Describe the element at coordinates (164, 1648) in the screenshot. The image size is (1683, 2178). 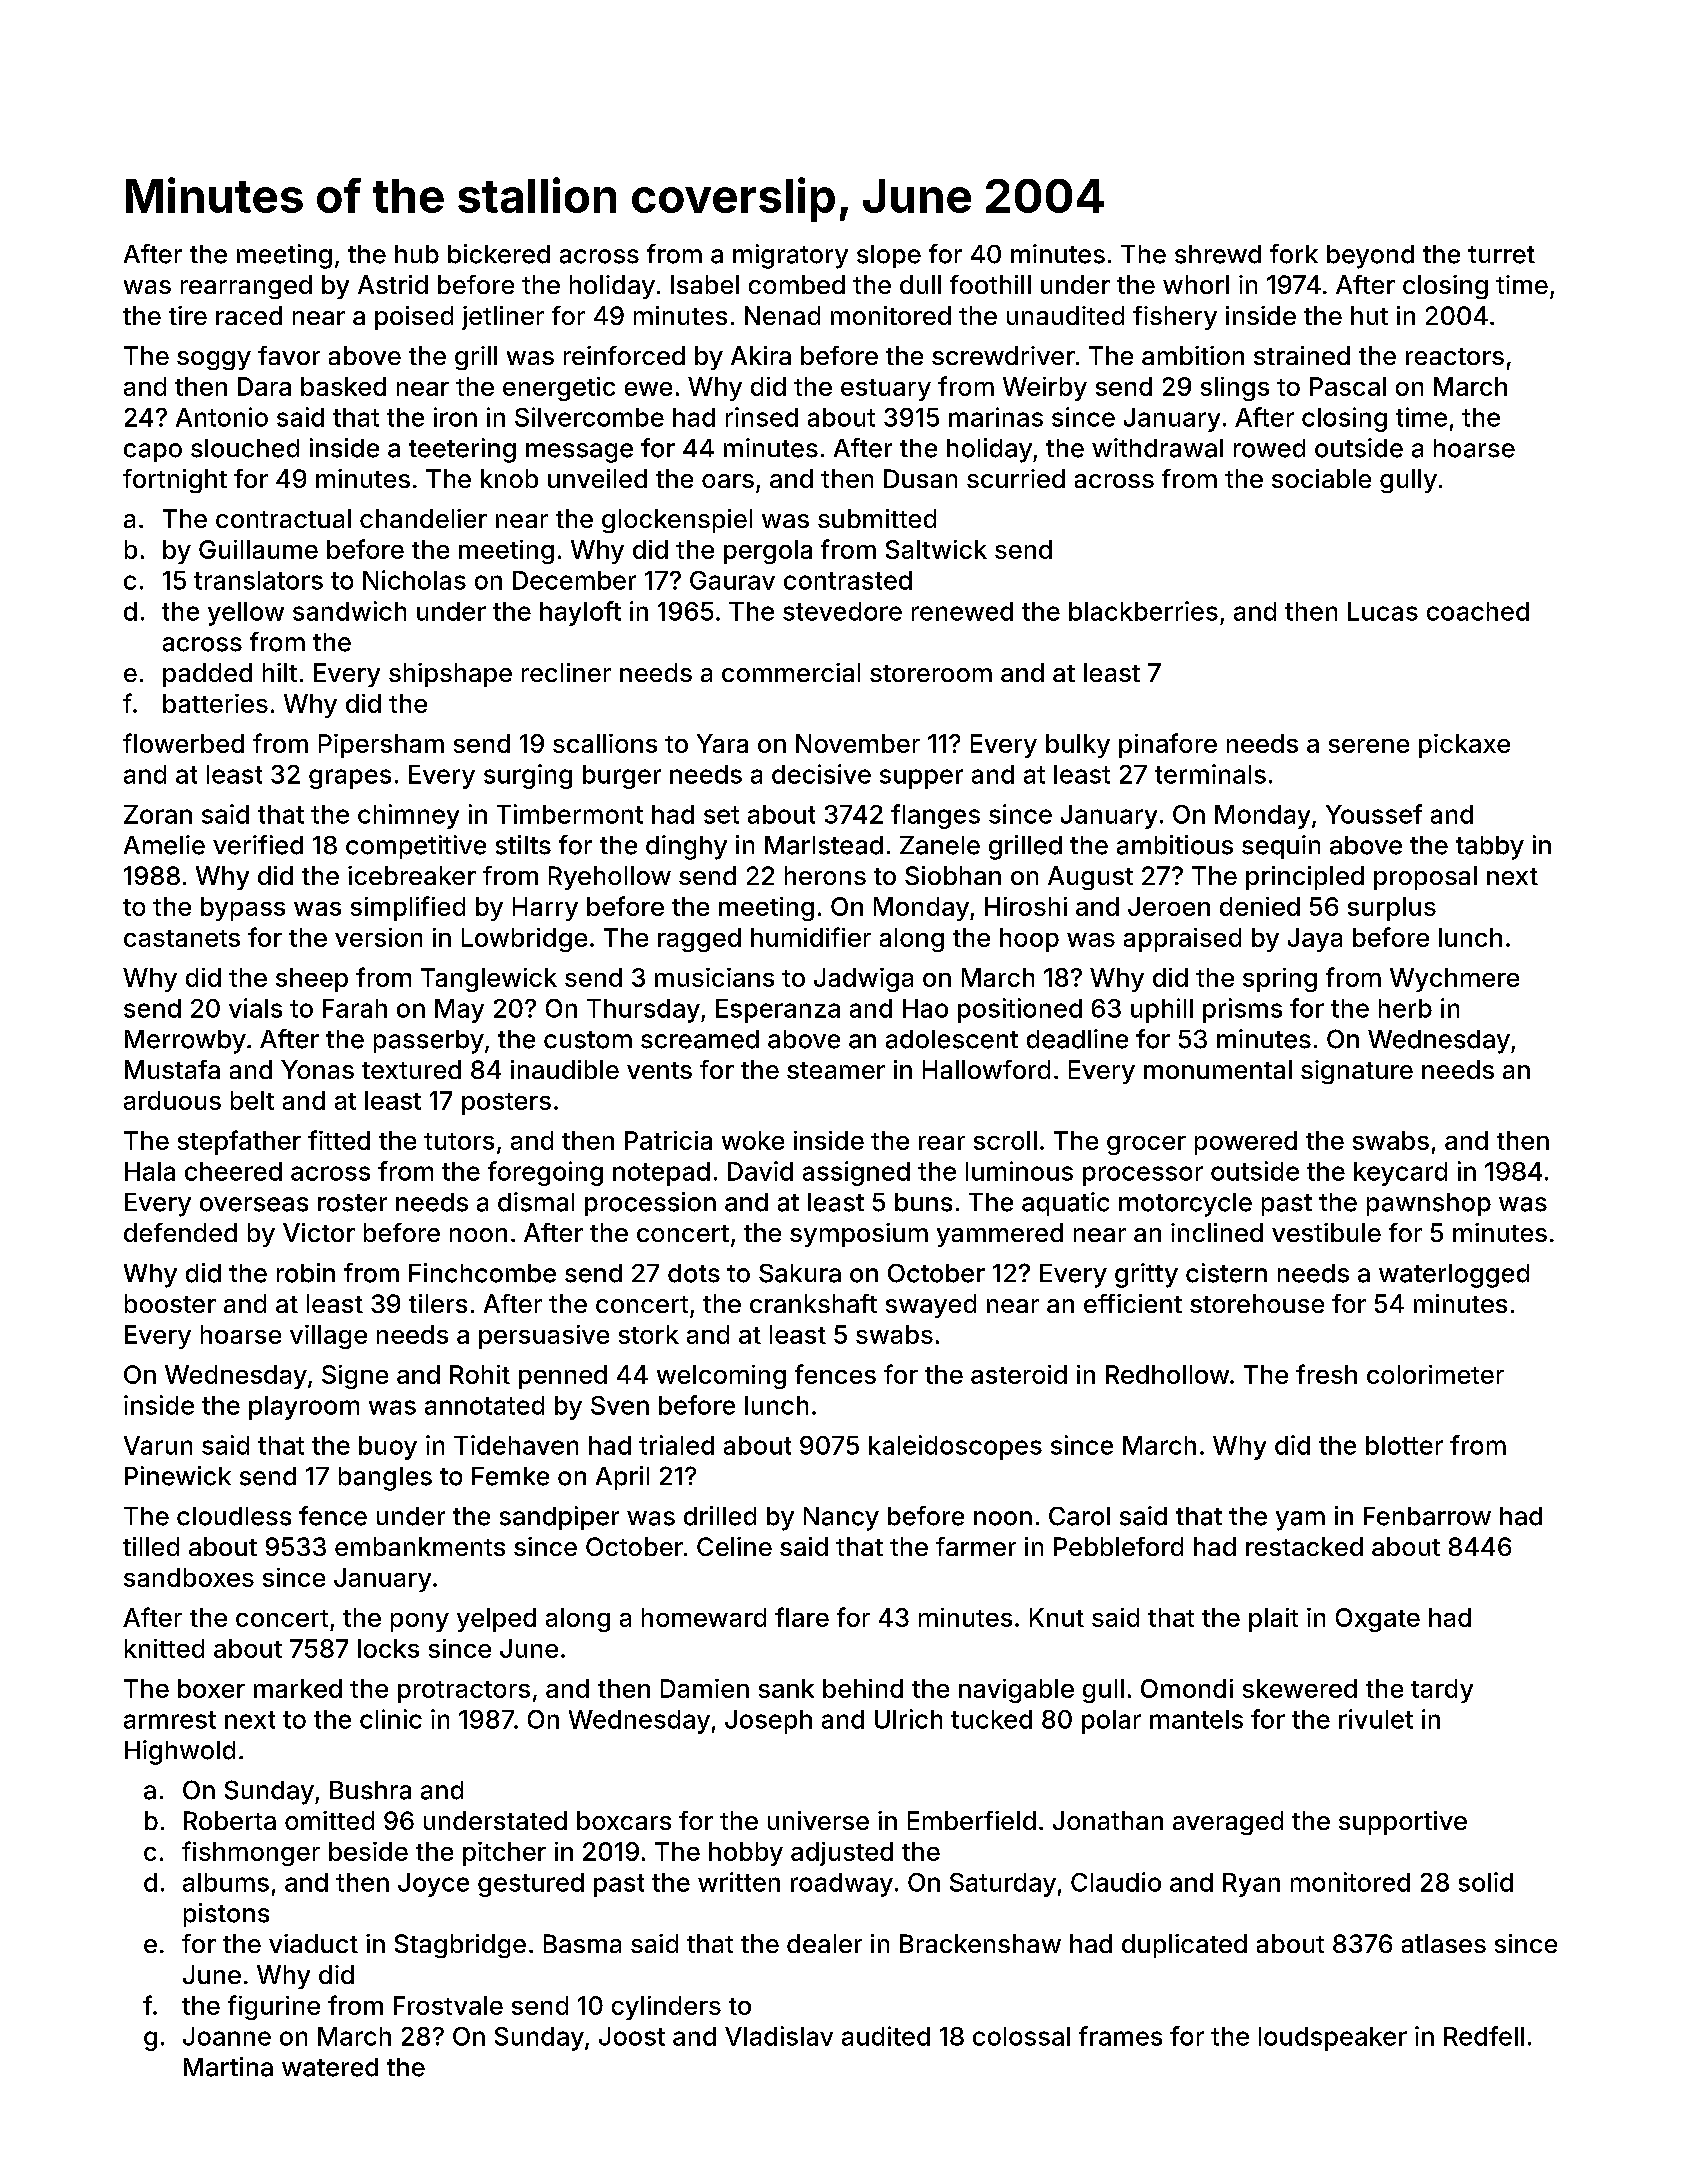
I see `knitted` at that location.
